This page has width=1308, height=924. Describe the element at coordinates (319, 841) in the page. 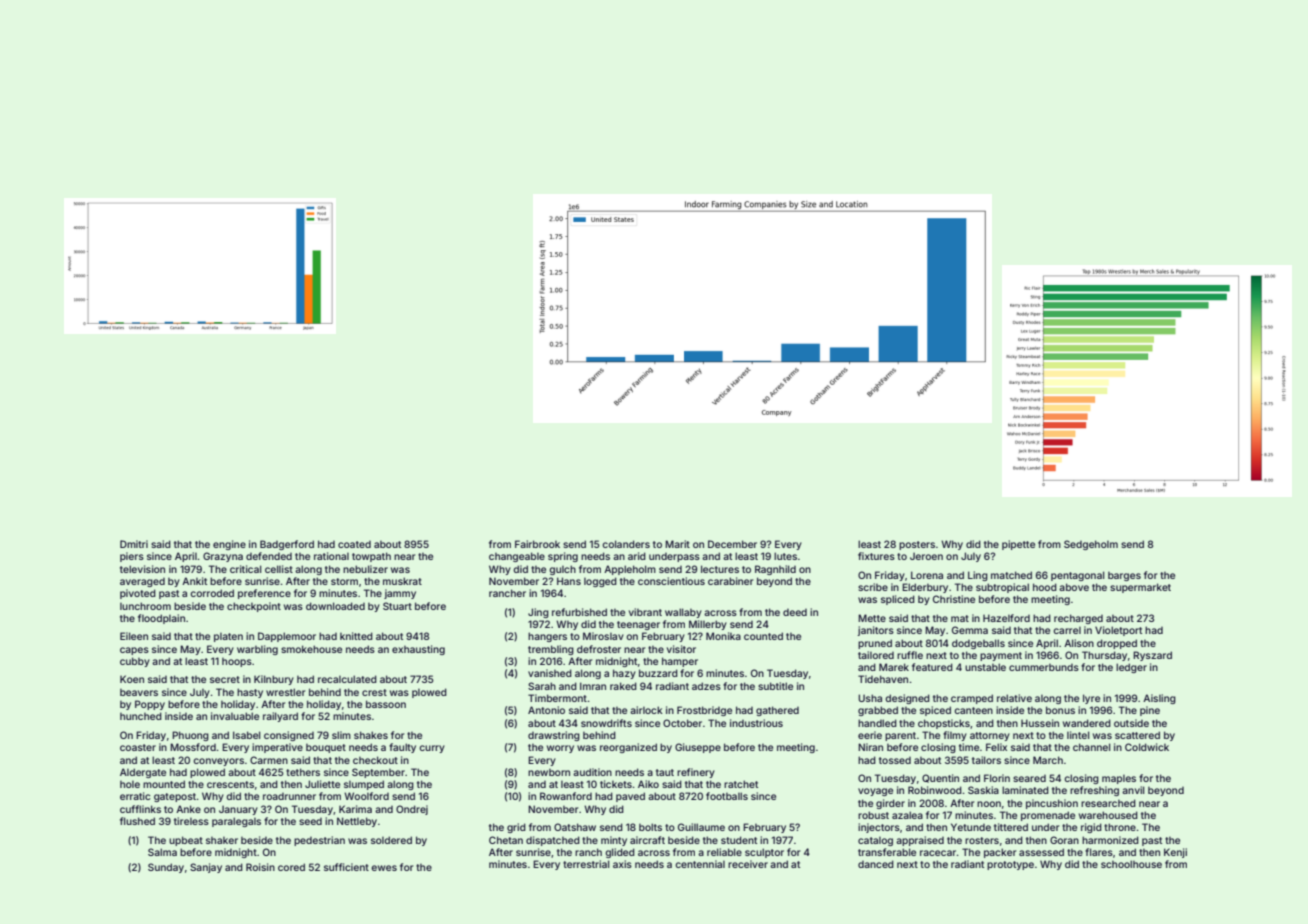

I see `pedestrian` at that location.
